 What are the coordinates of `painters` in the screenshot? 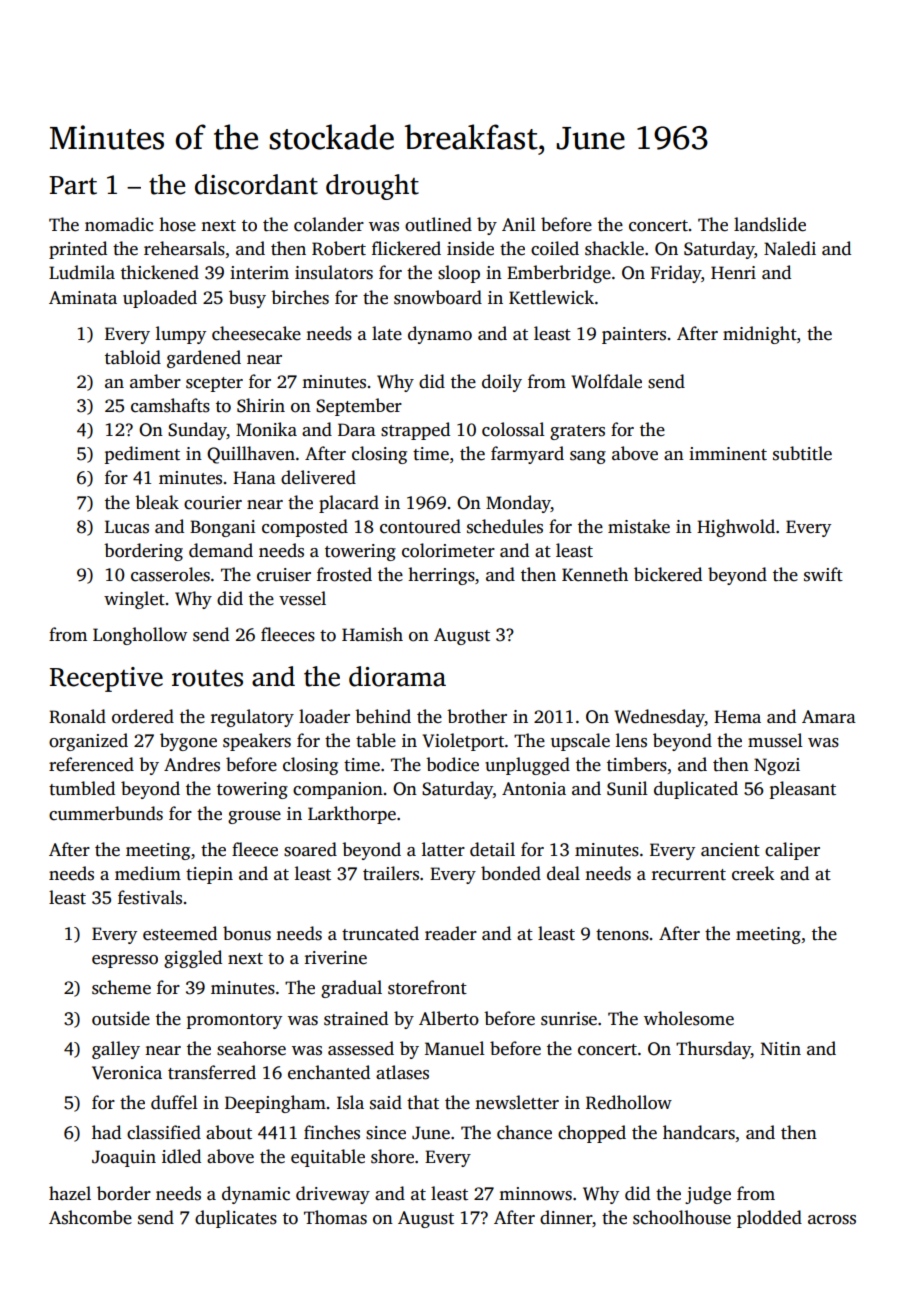 It's located at (634, 335).
